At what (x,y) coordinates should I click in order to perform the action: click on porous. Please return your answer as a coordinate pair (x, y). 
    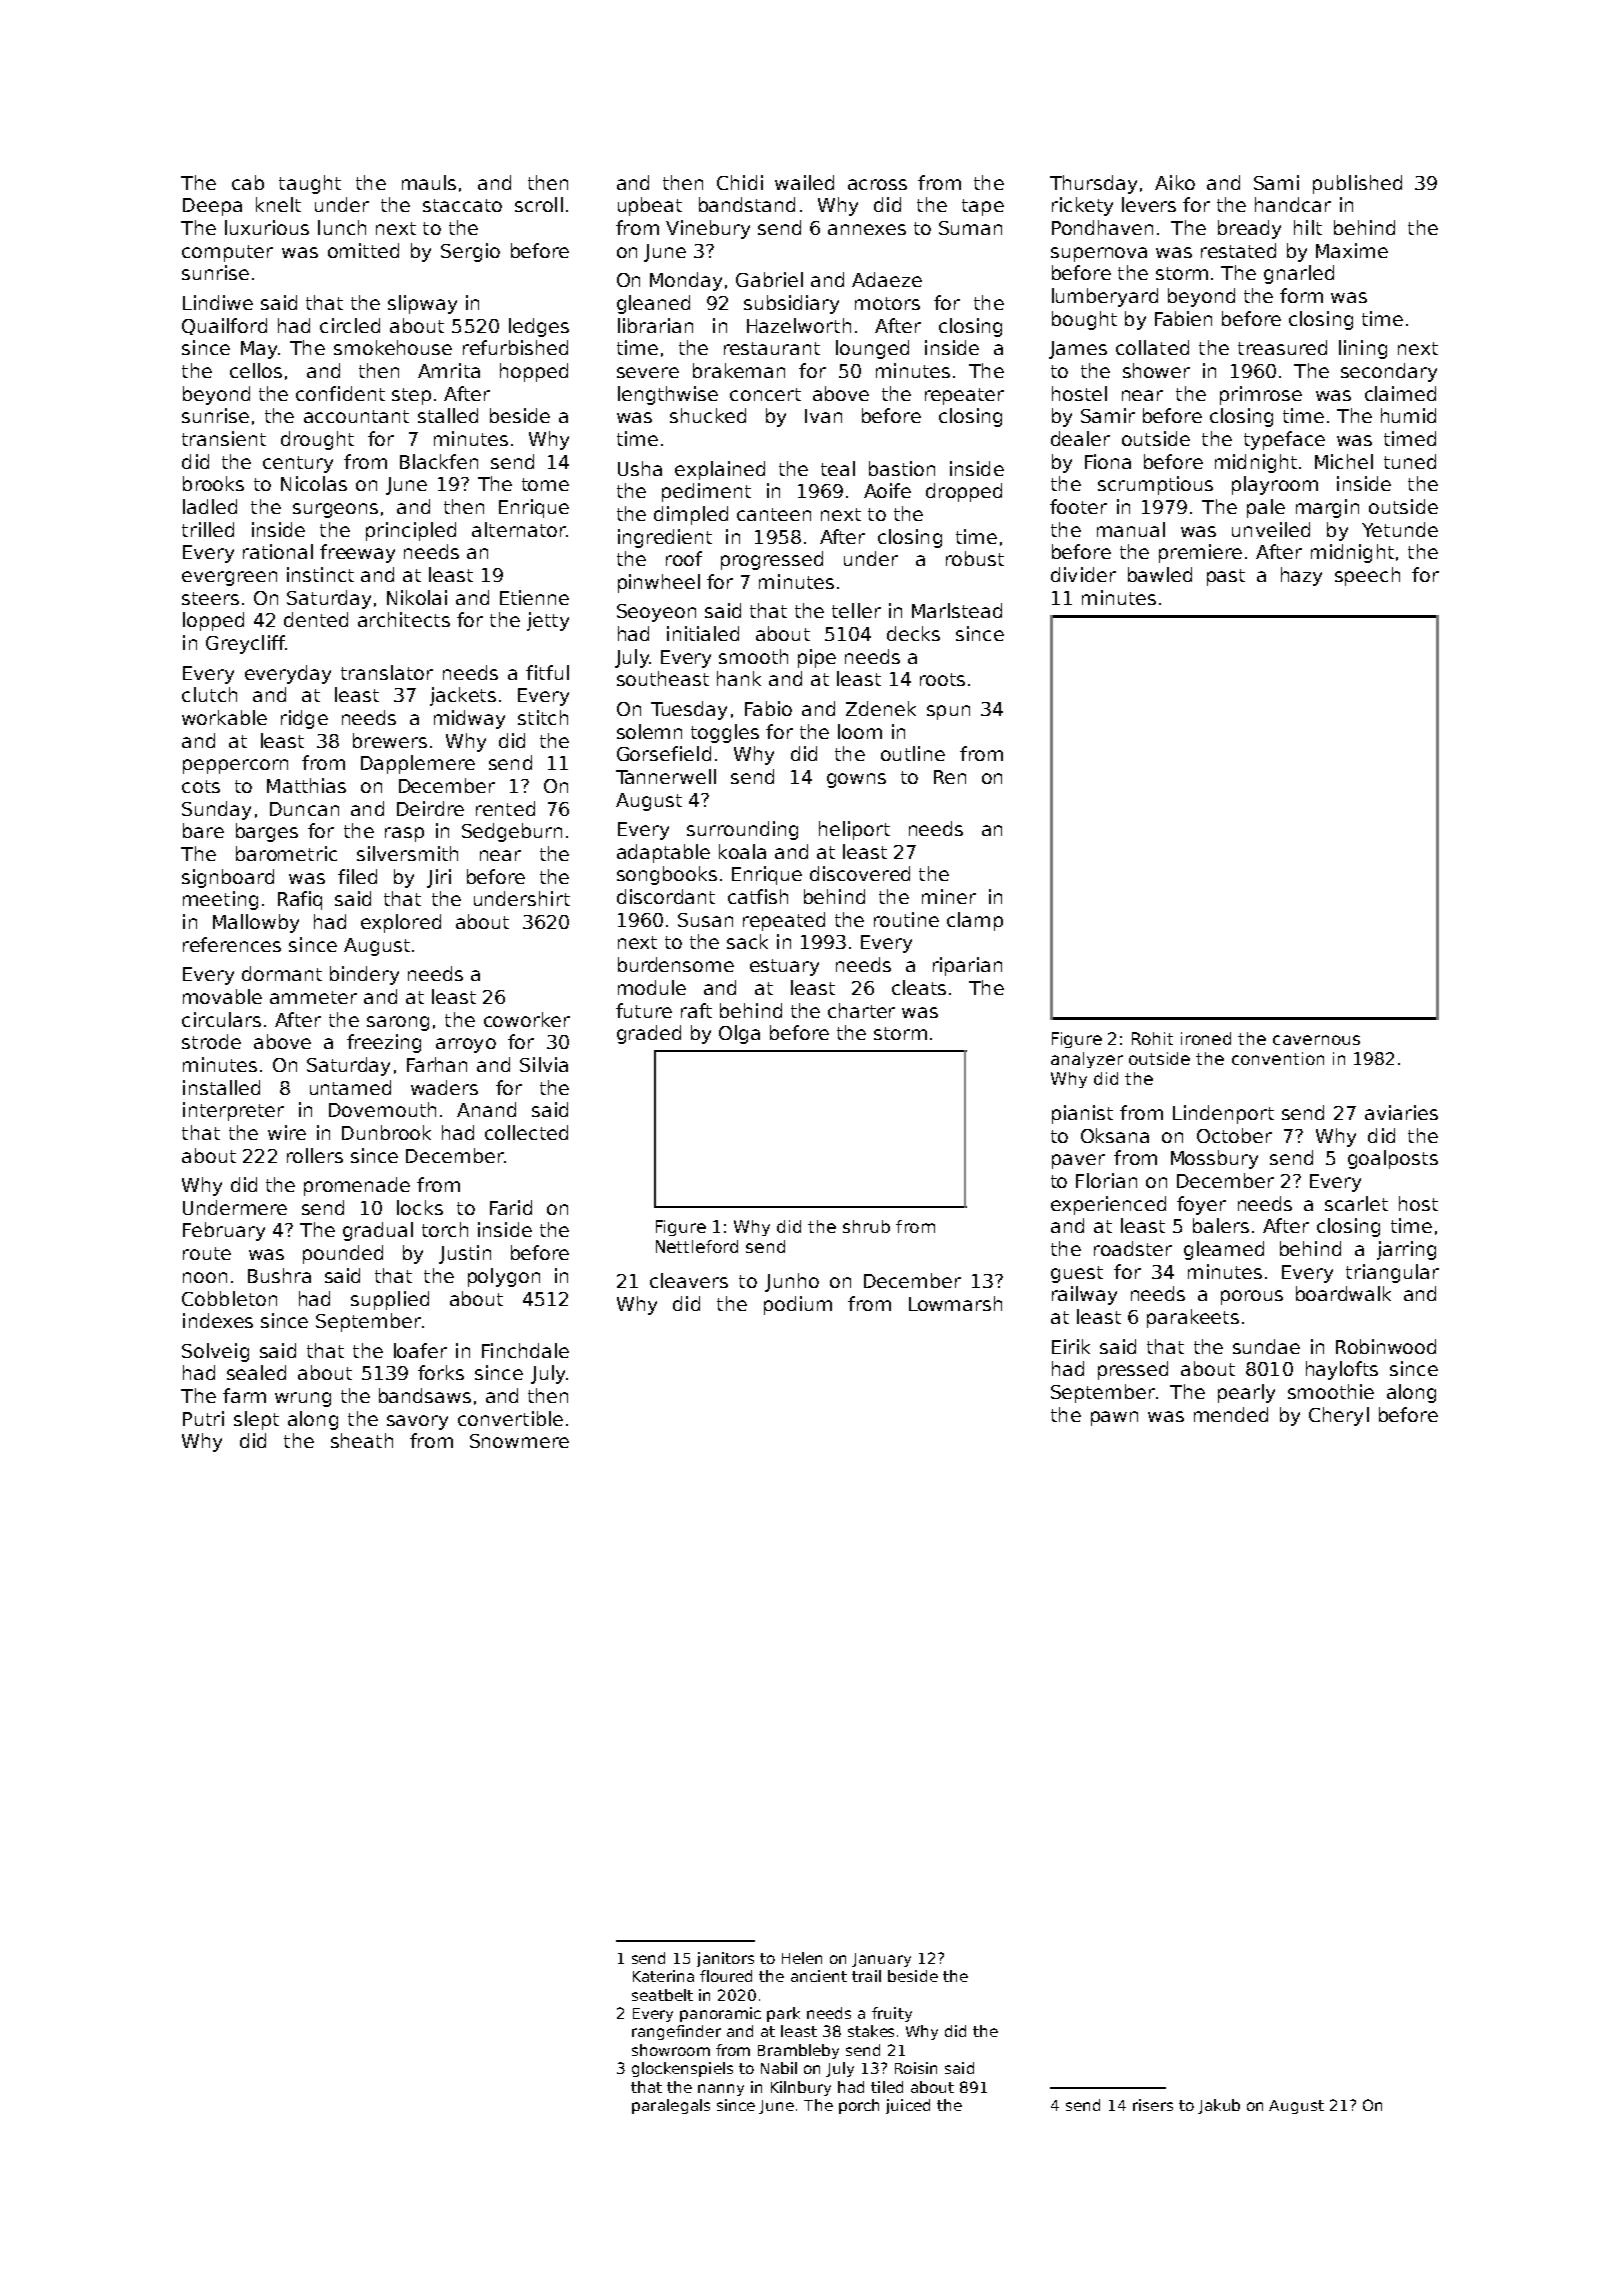
    Looking at the image, I should click on (1252, 1297).
